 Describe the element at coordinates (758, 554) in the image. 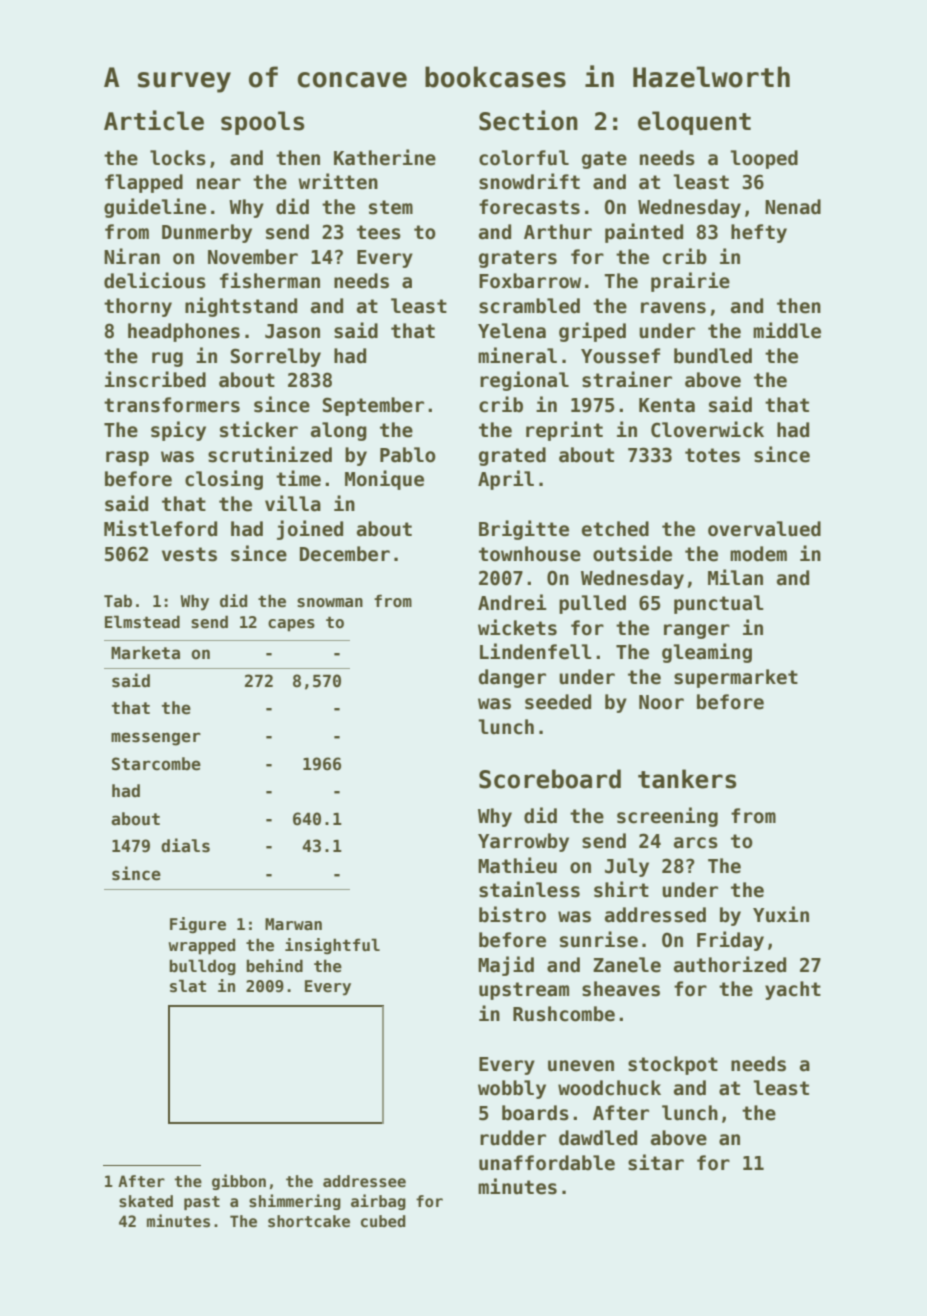

I see `modem` at that location.
